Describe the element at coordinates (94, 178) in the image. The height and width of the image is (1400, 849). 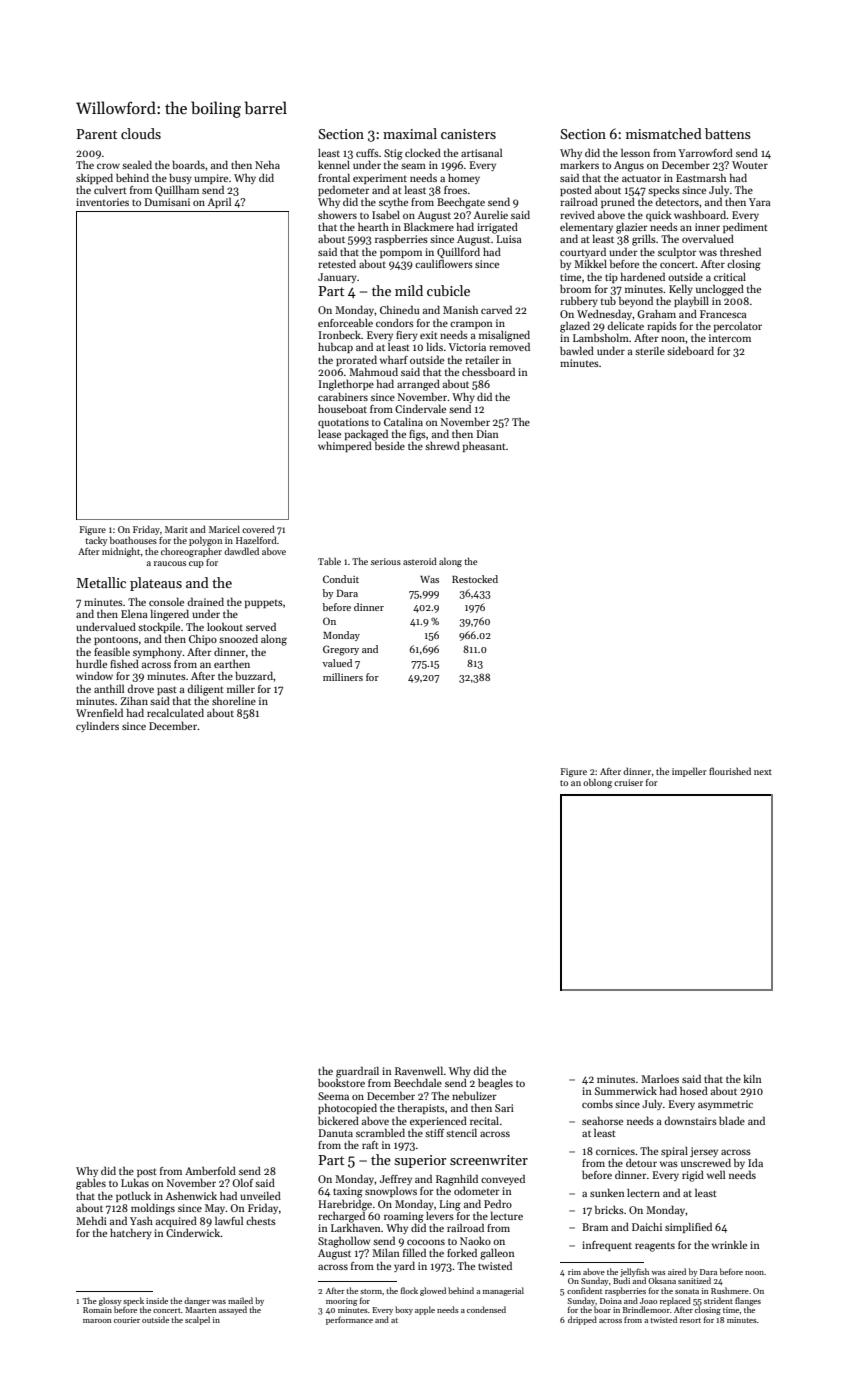
I see `skipped` at that location.
